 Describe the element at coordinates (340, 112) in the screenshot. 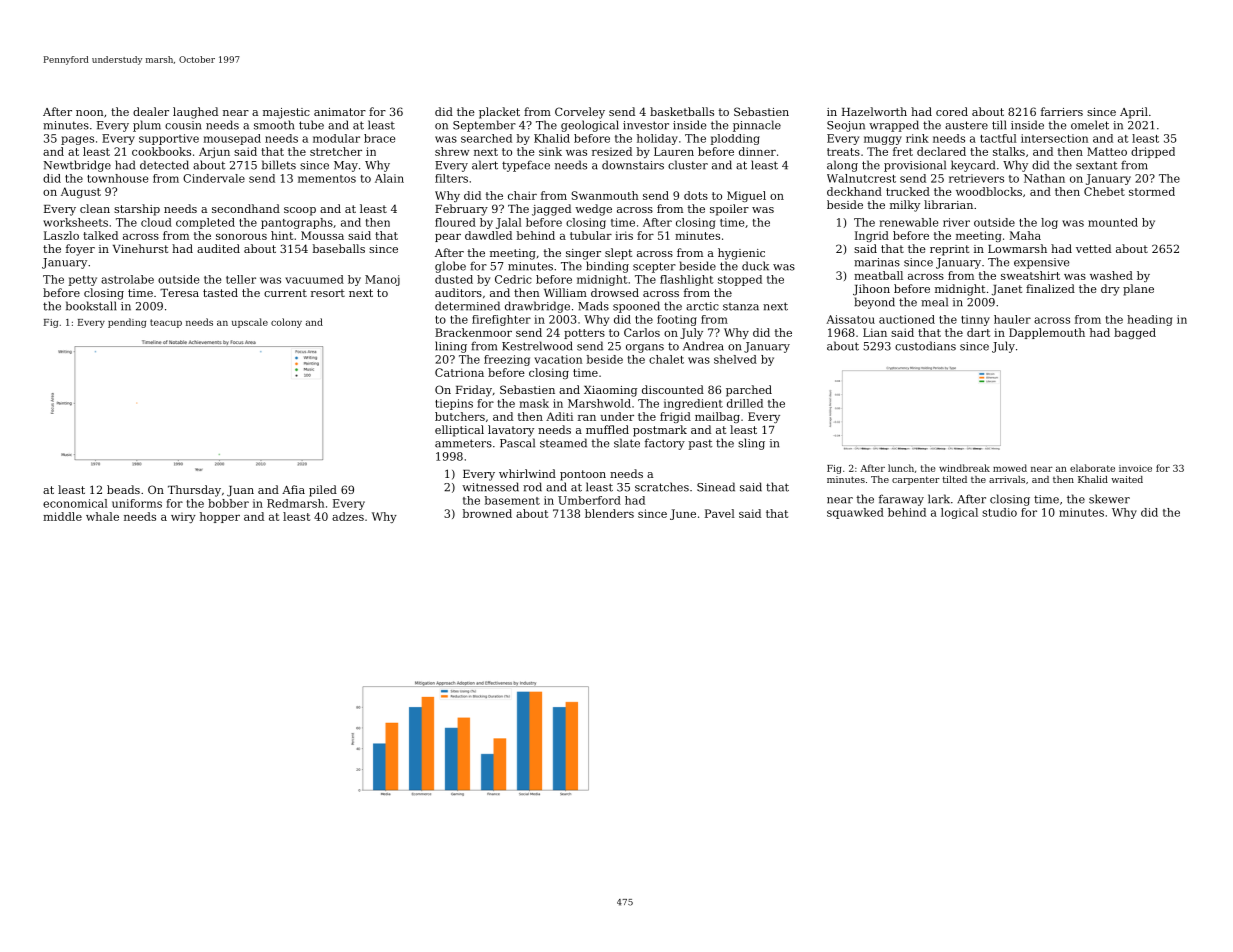

I see `animator` at that location.
